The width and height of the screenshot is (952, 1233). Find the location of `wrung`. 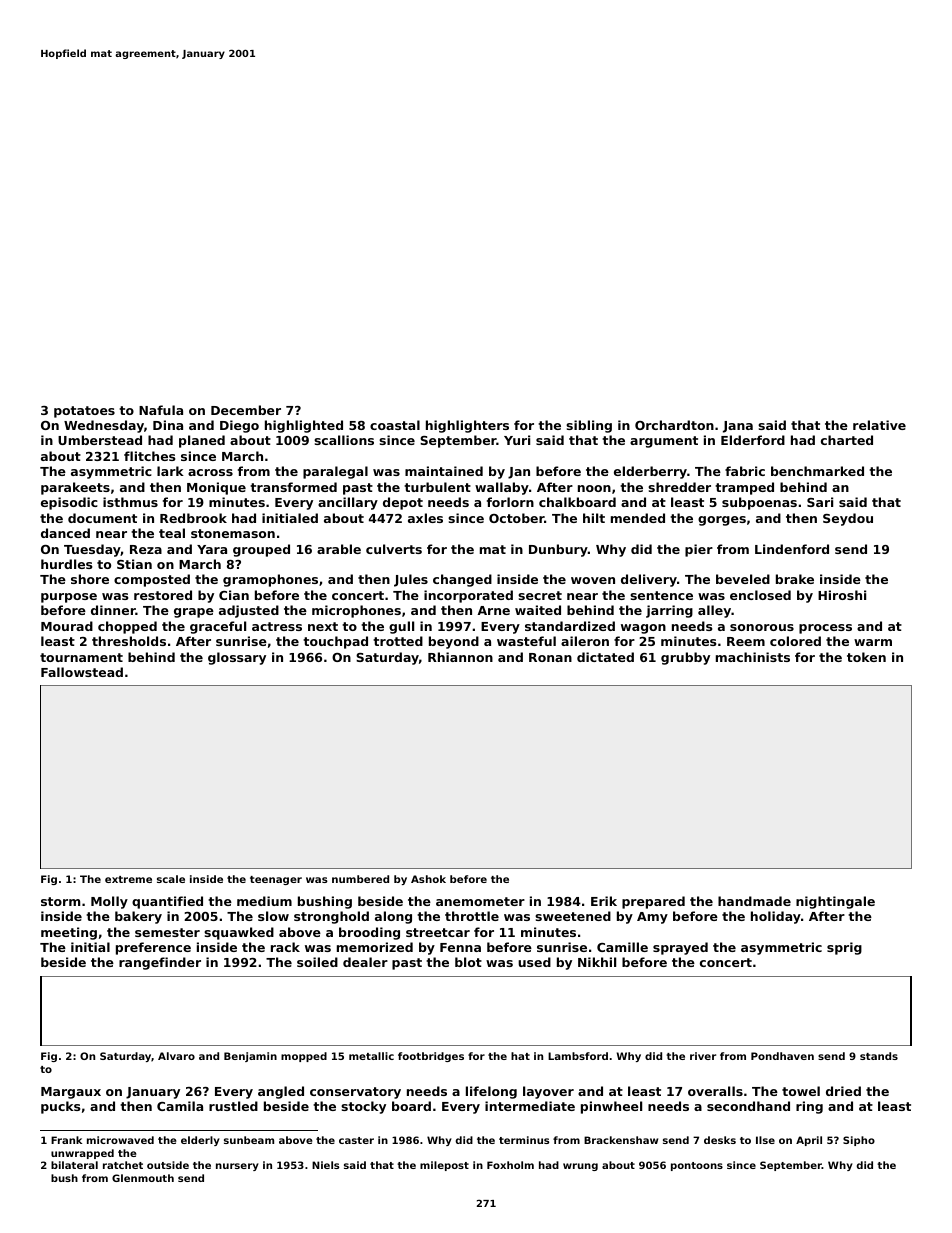

wrung is located at coordinates (580, 1167).
